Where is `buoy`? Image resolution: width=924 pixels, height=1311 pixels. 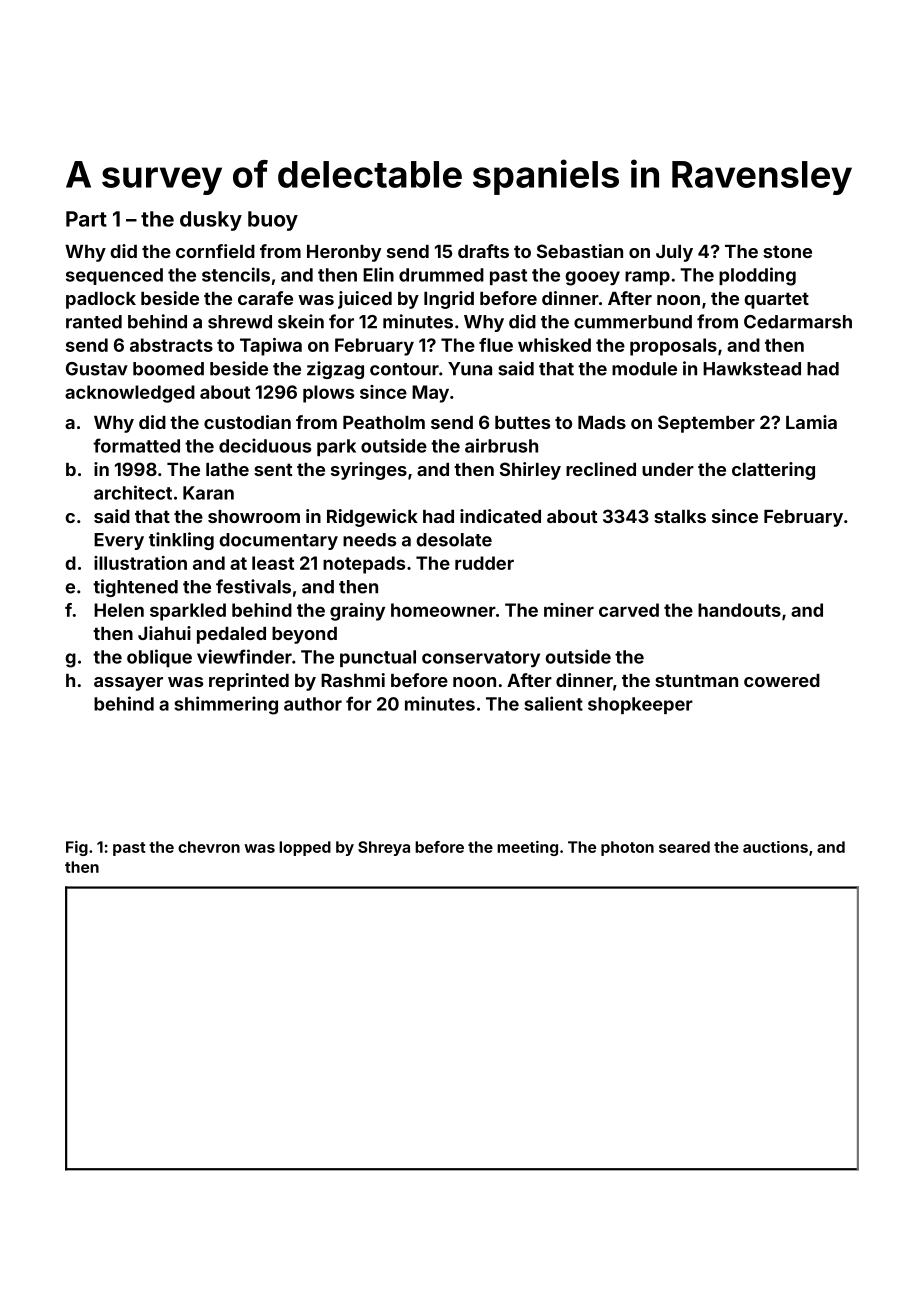 buoy is located at coordinates (273, 221).
